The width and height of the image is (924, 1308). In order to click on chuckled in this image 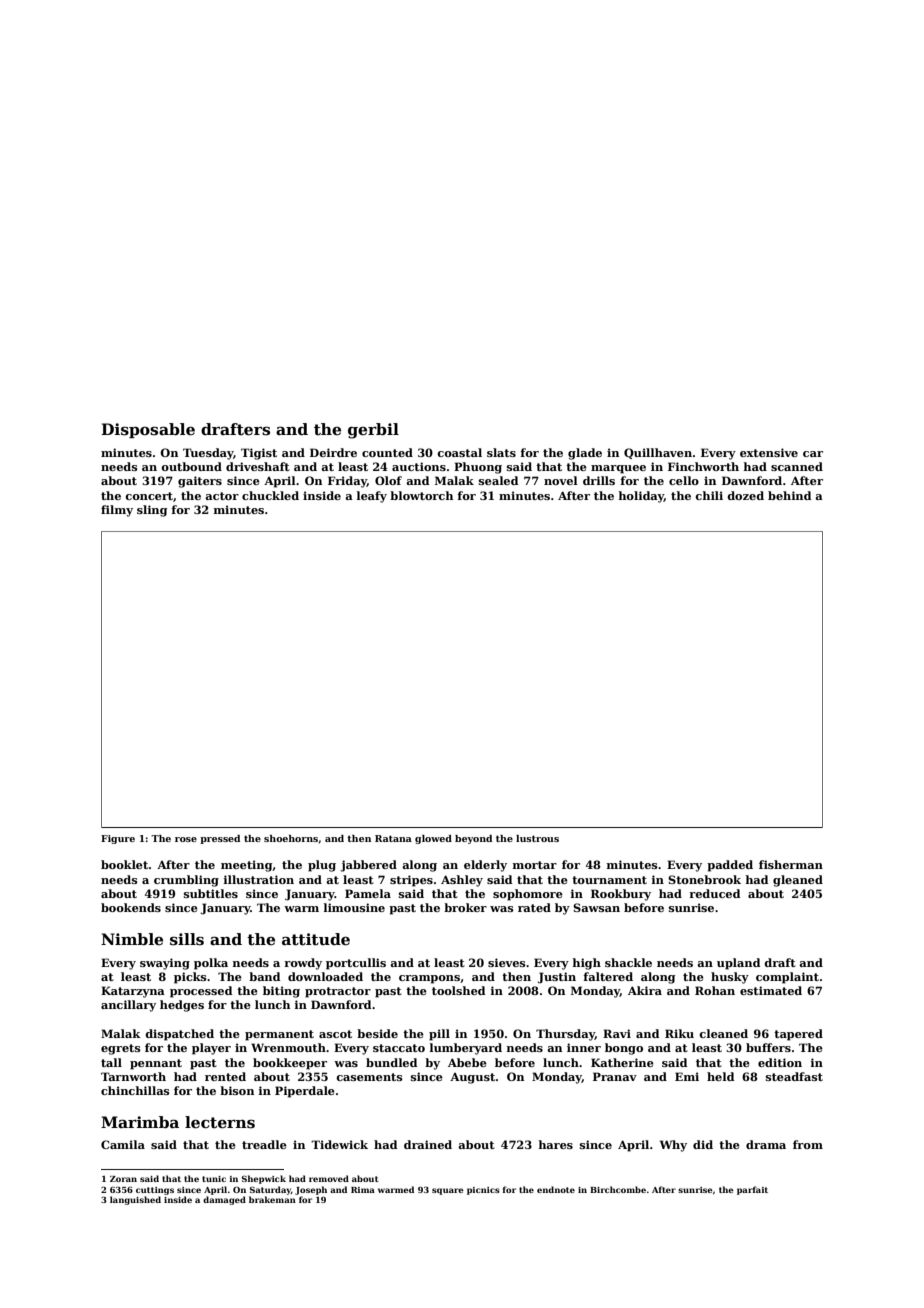, I will do `click(270, 495)`.
